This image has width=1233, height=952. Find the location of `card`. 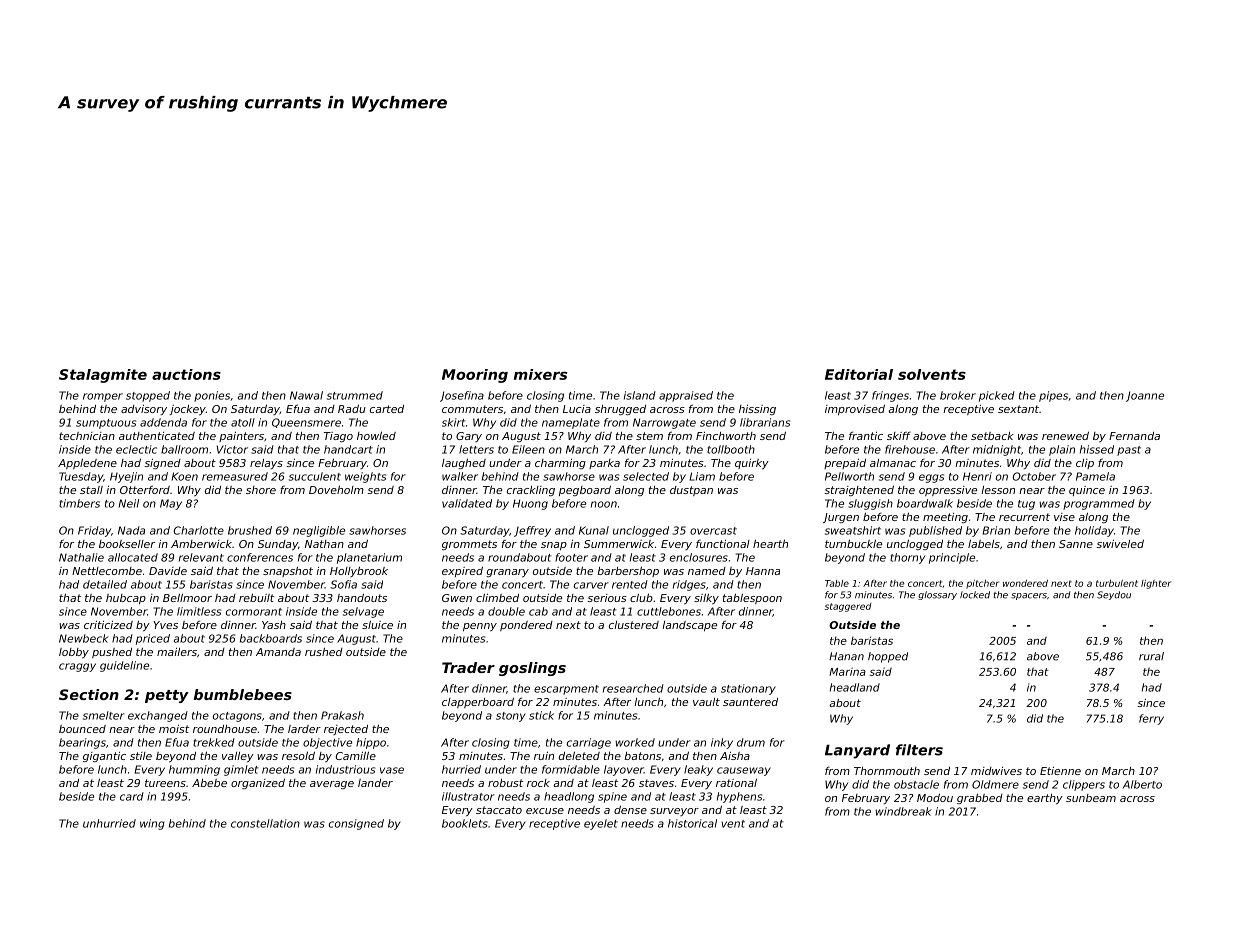

card is located at coordinates (132, 796).
